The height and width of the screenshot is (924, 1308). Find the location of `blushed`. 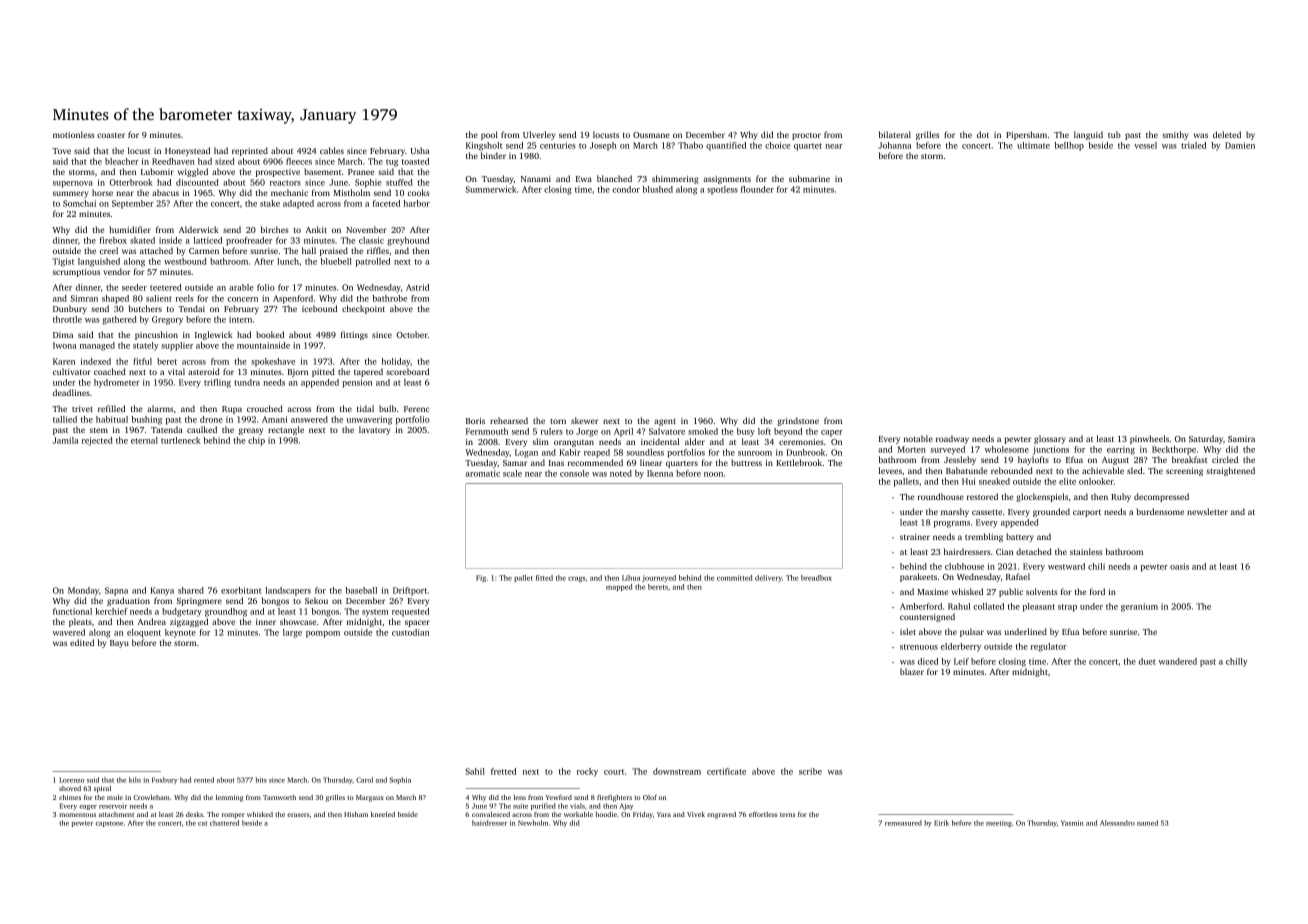

blushed is located at coordinates (658, 189).
